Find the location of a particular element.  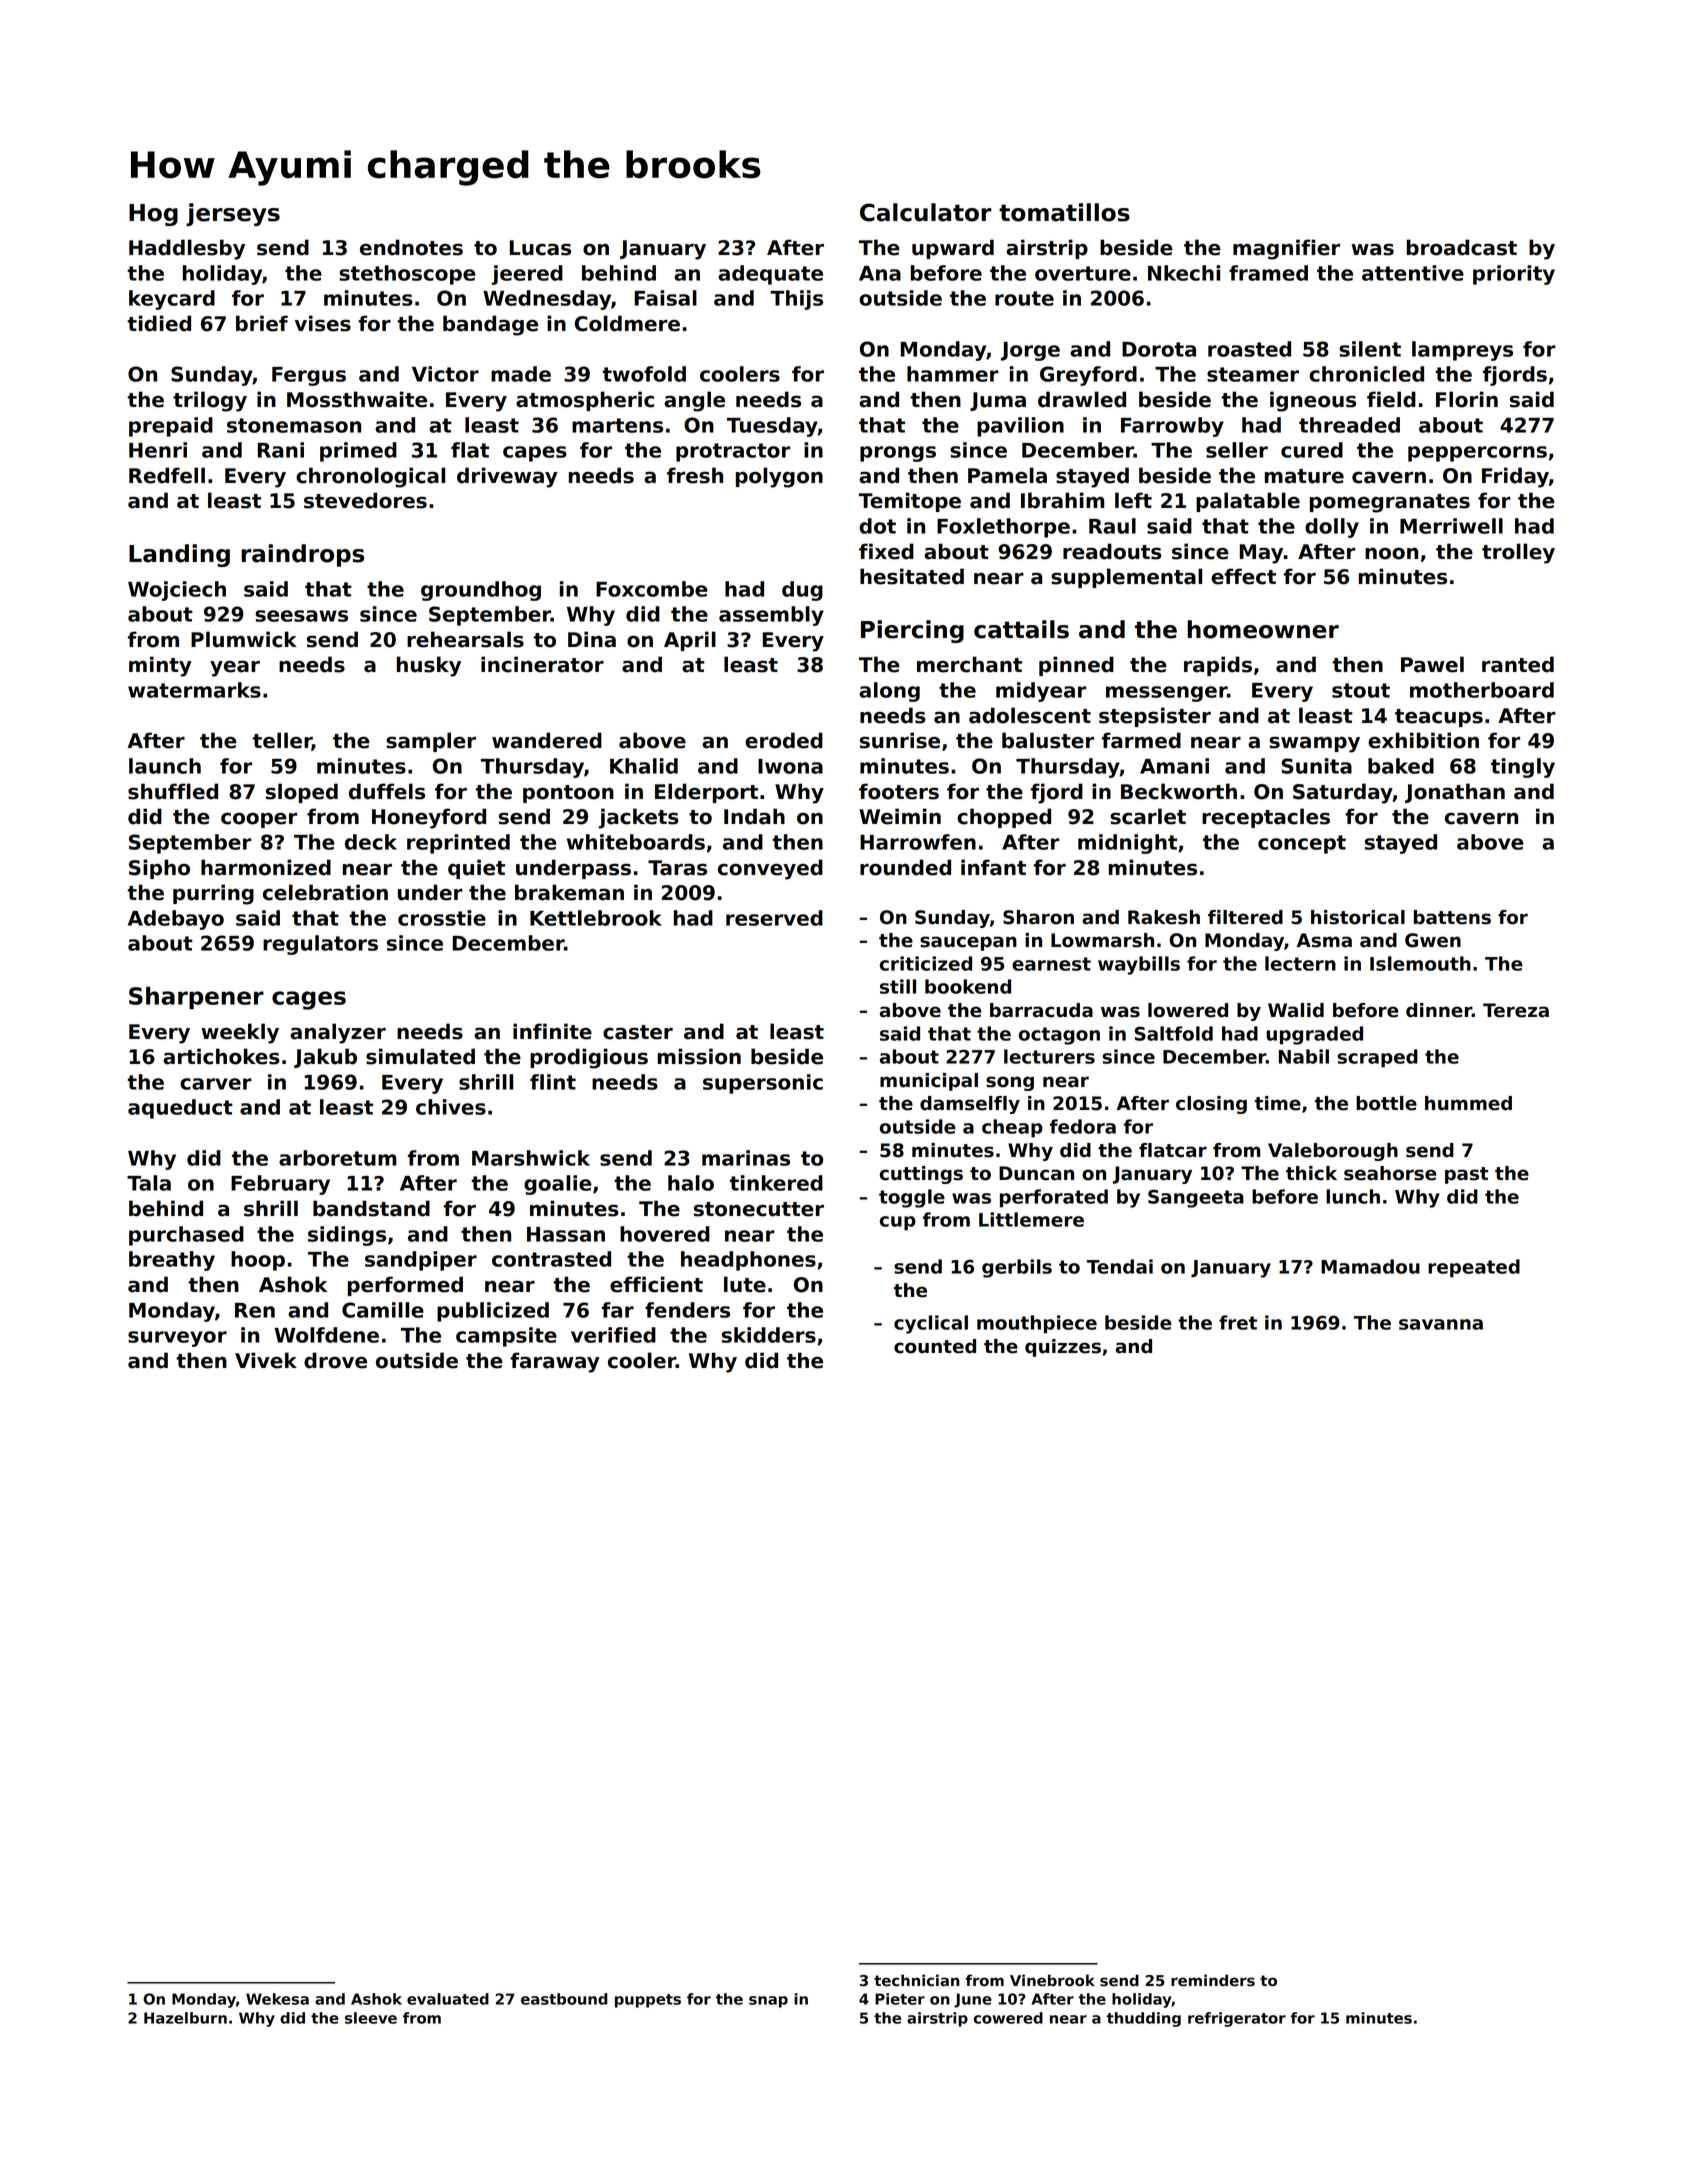

mission is located at coordinates (699, 1056).
